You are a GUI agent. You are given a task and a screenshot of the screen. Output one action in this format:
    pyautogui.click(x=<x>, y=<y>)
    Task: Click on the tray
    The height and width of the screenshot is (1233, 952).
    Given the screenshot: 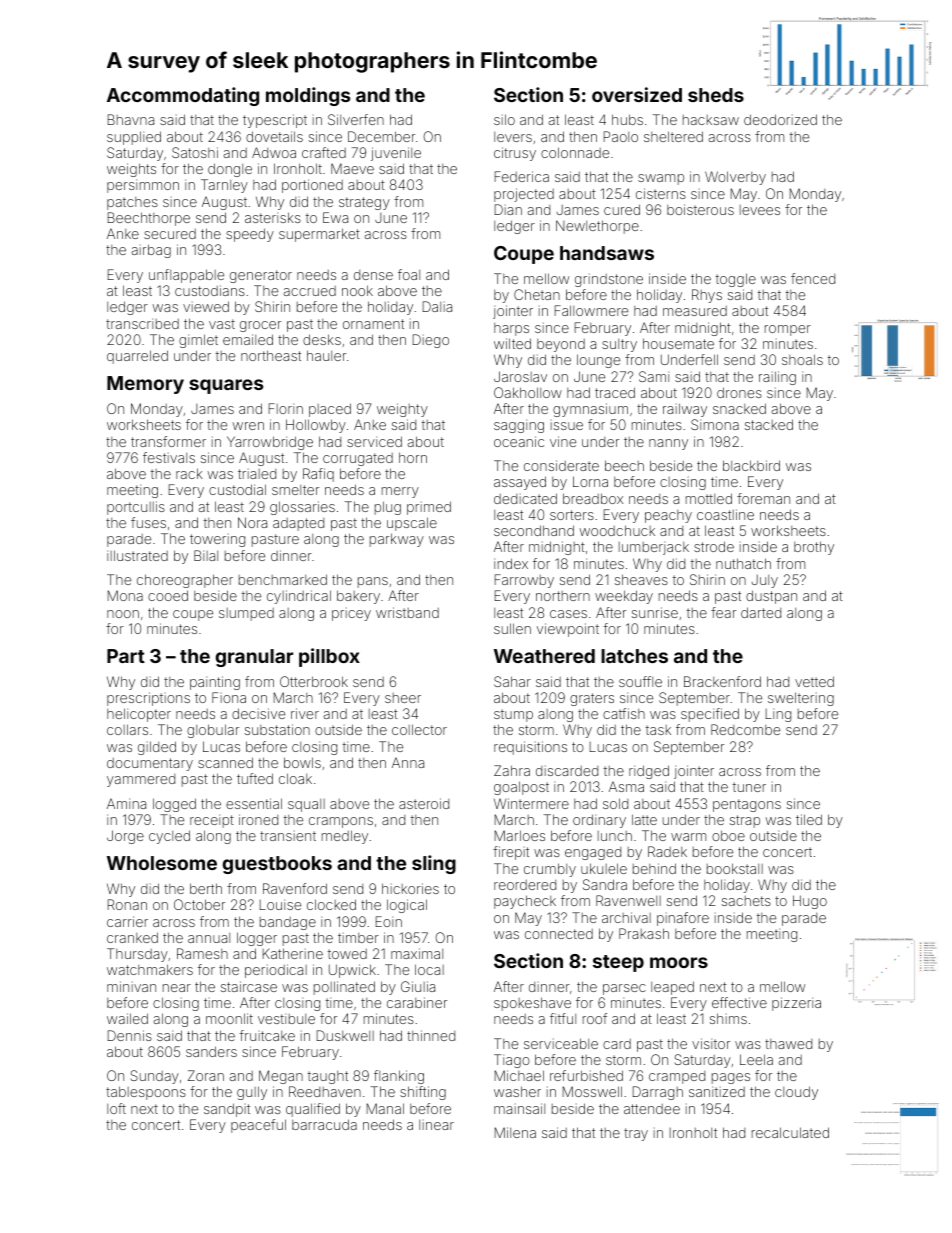 What is the action you would take?
    pyautogui.click(x=636, y=1134)
